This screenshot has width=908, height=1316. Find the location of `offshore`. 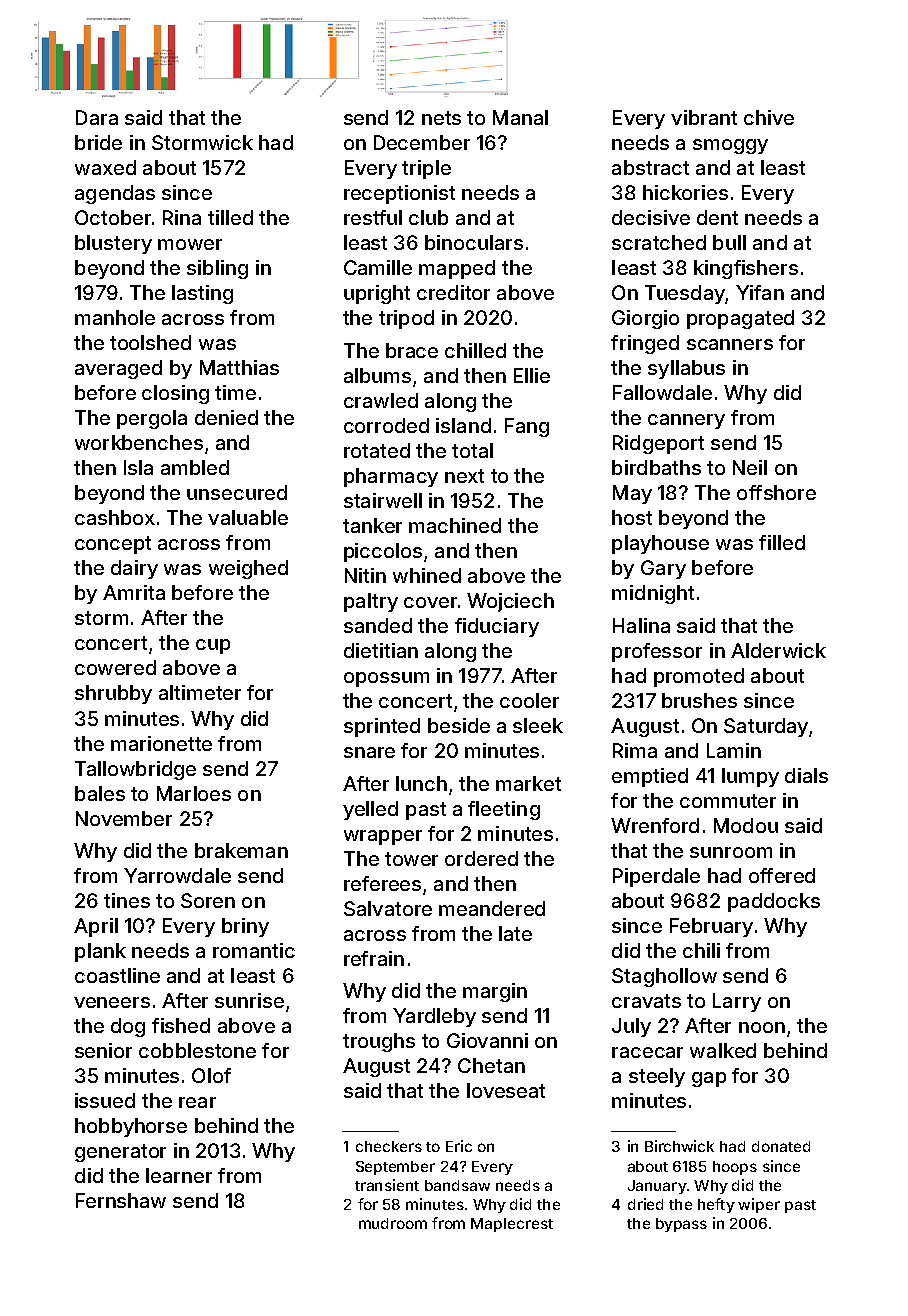

offshore is located at coordinates (776, 492).
